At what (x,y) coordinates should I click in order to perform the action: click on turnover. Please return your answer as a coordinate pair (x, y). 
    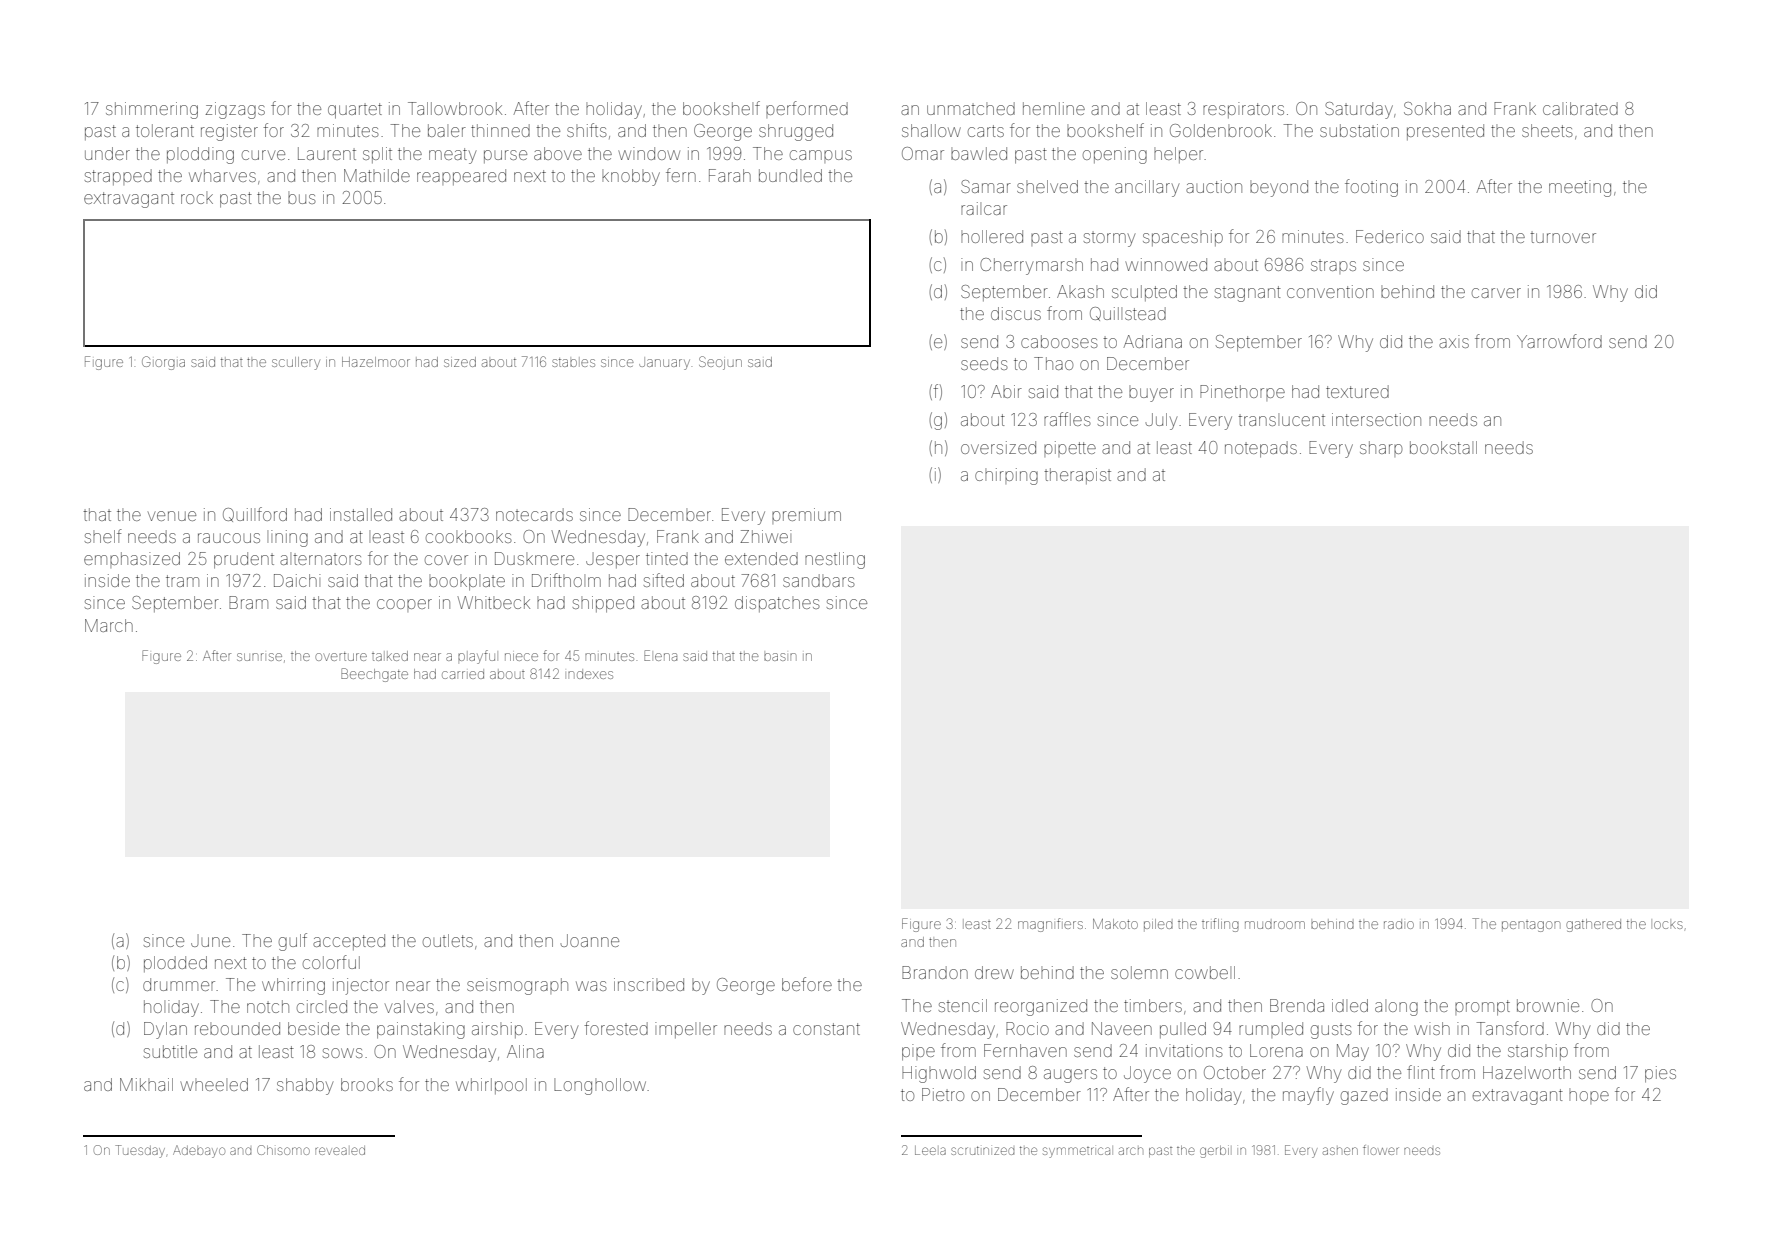
    Looking at the image, I should click on (1563, 237).
